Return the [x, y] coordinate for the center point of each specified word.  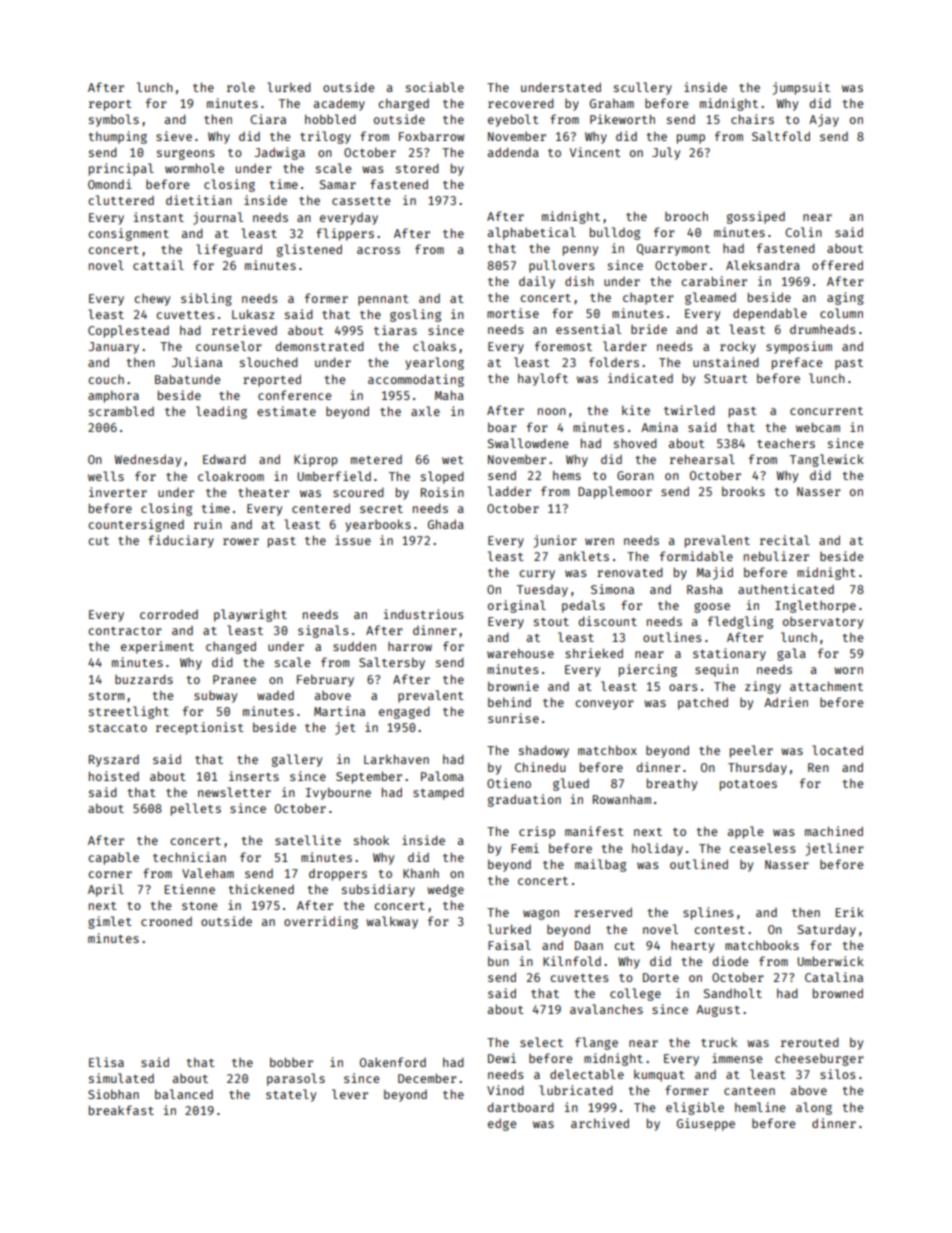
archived [600, 1123]
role [241, 87]
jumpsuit [801, 88]
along [814, 1108]
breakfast [121, 1110]
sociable [435, 87]
